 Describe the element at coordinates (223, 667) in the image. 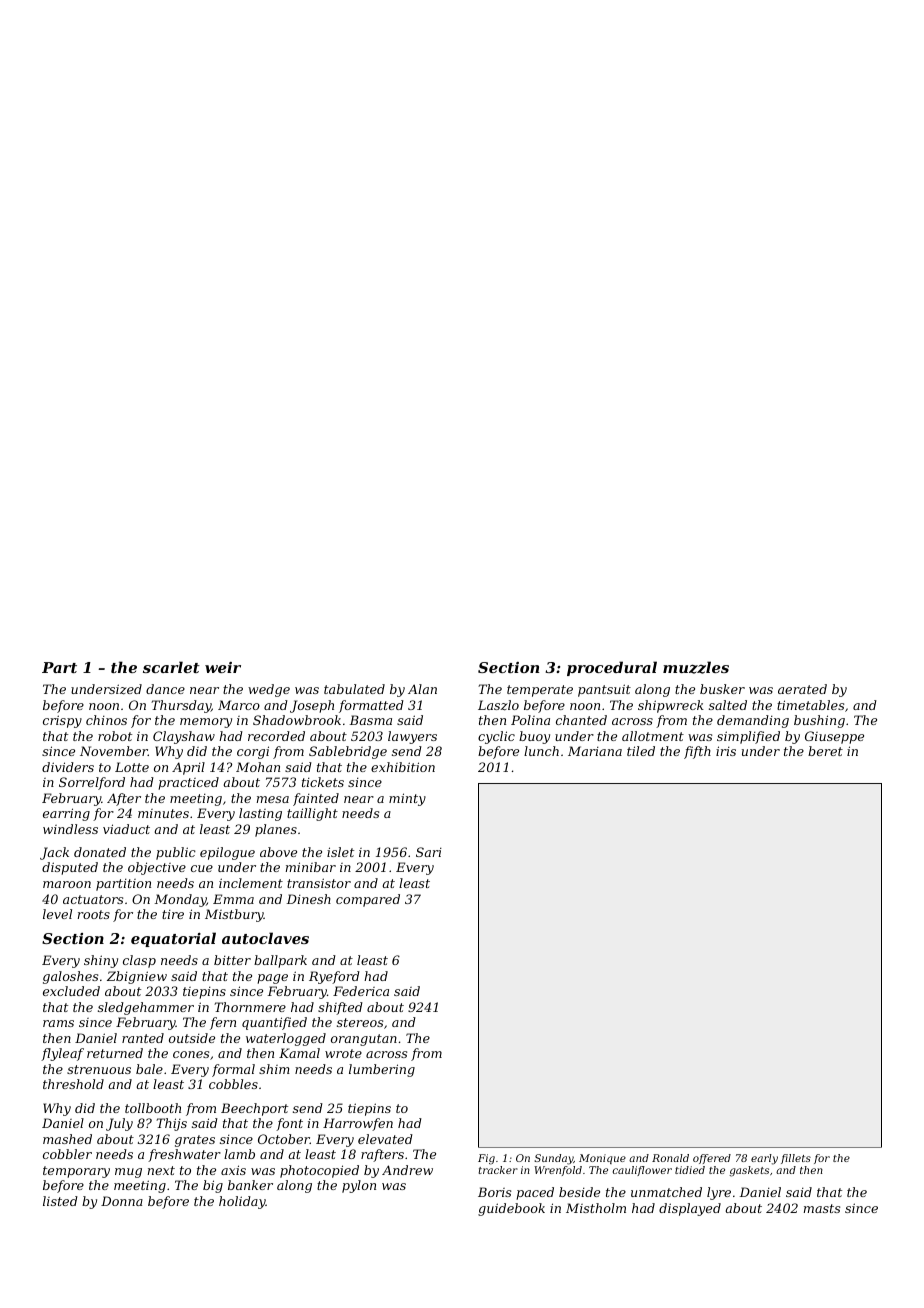

I see `weir` at that location.
